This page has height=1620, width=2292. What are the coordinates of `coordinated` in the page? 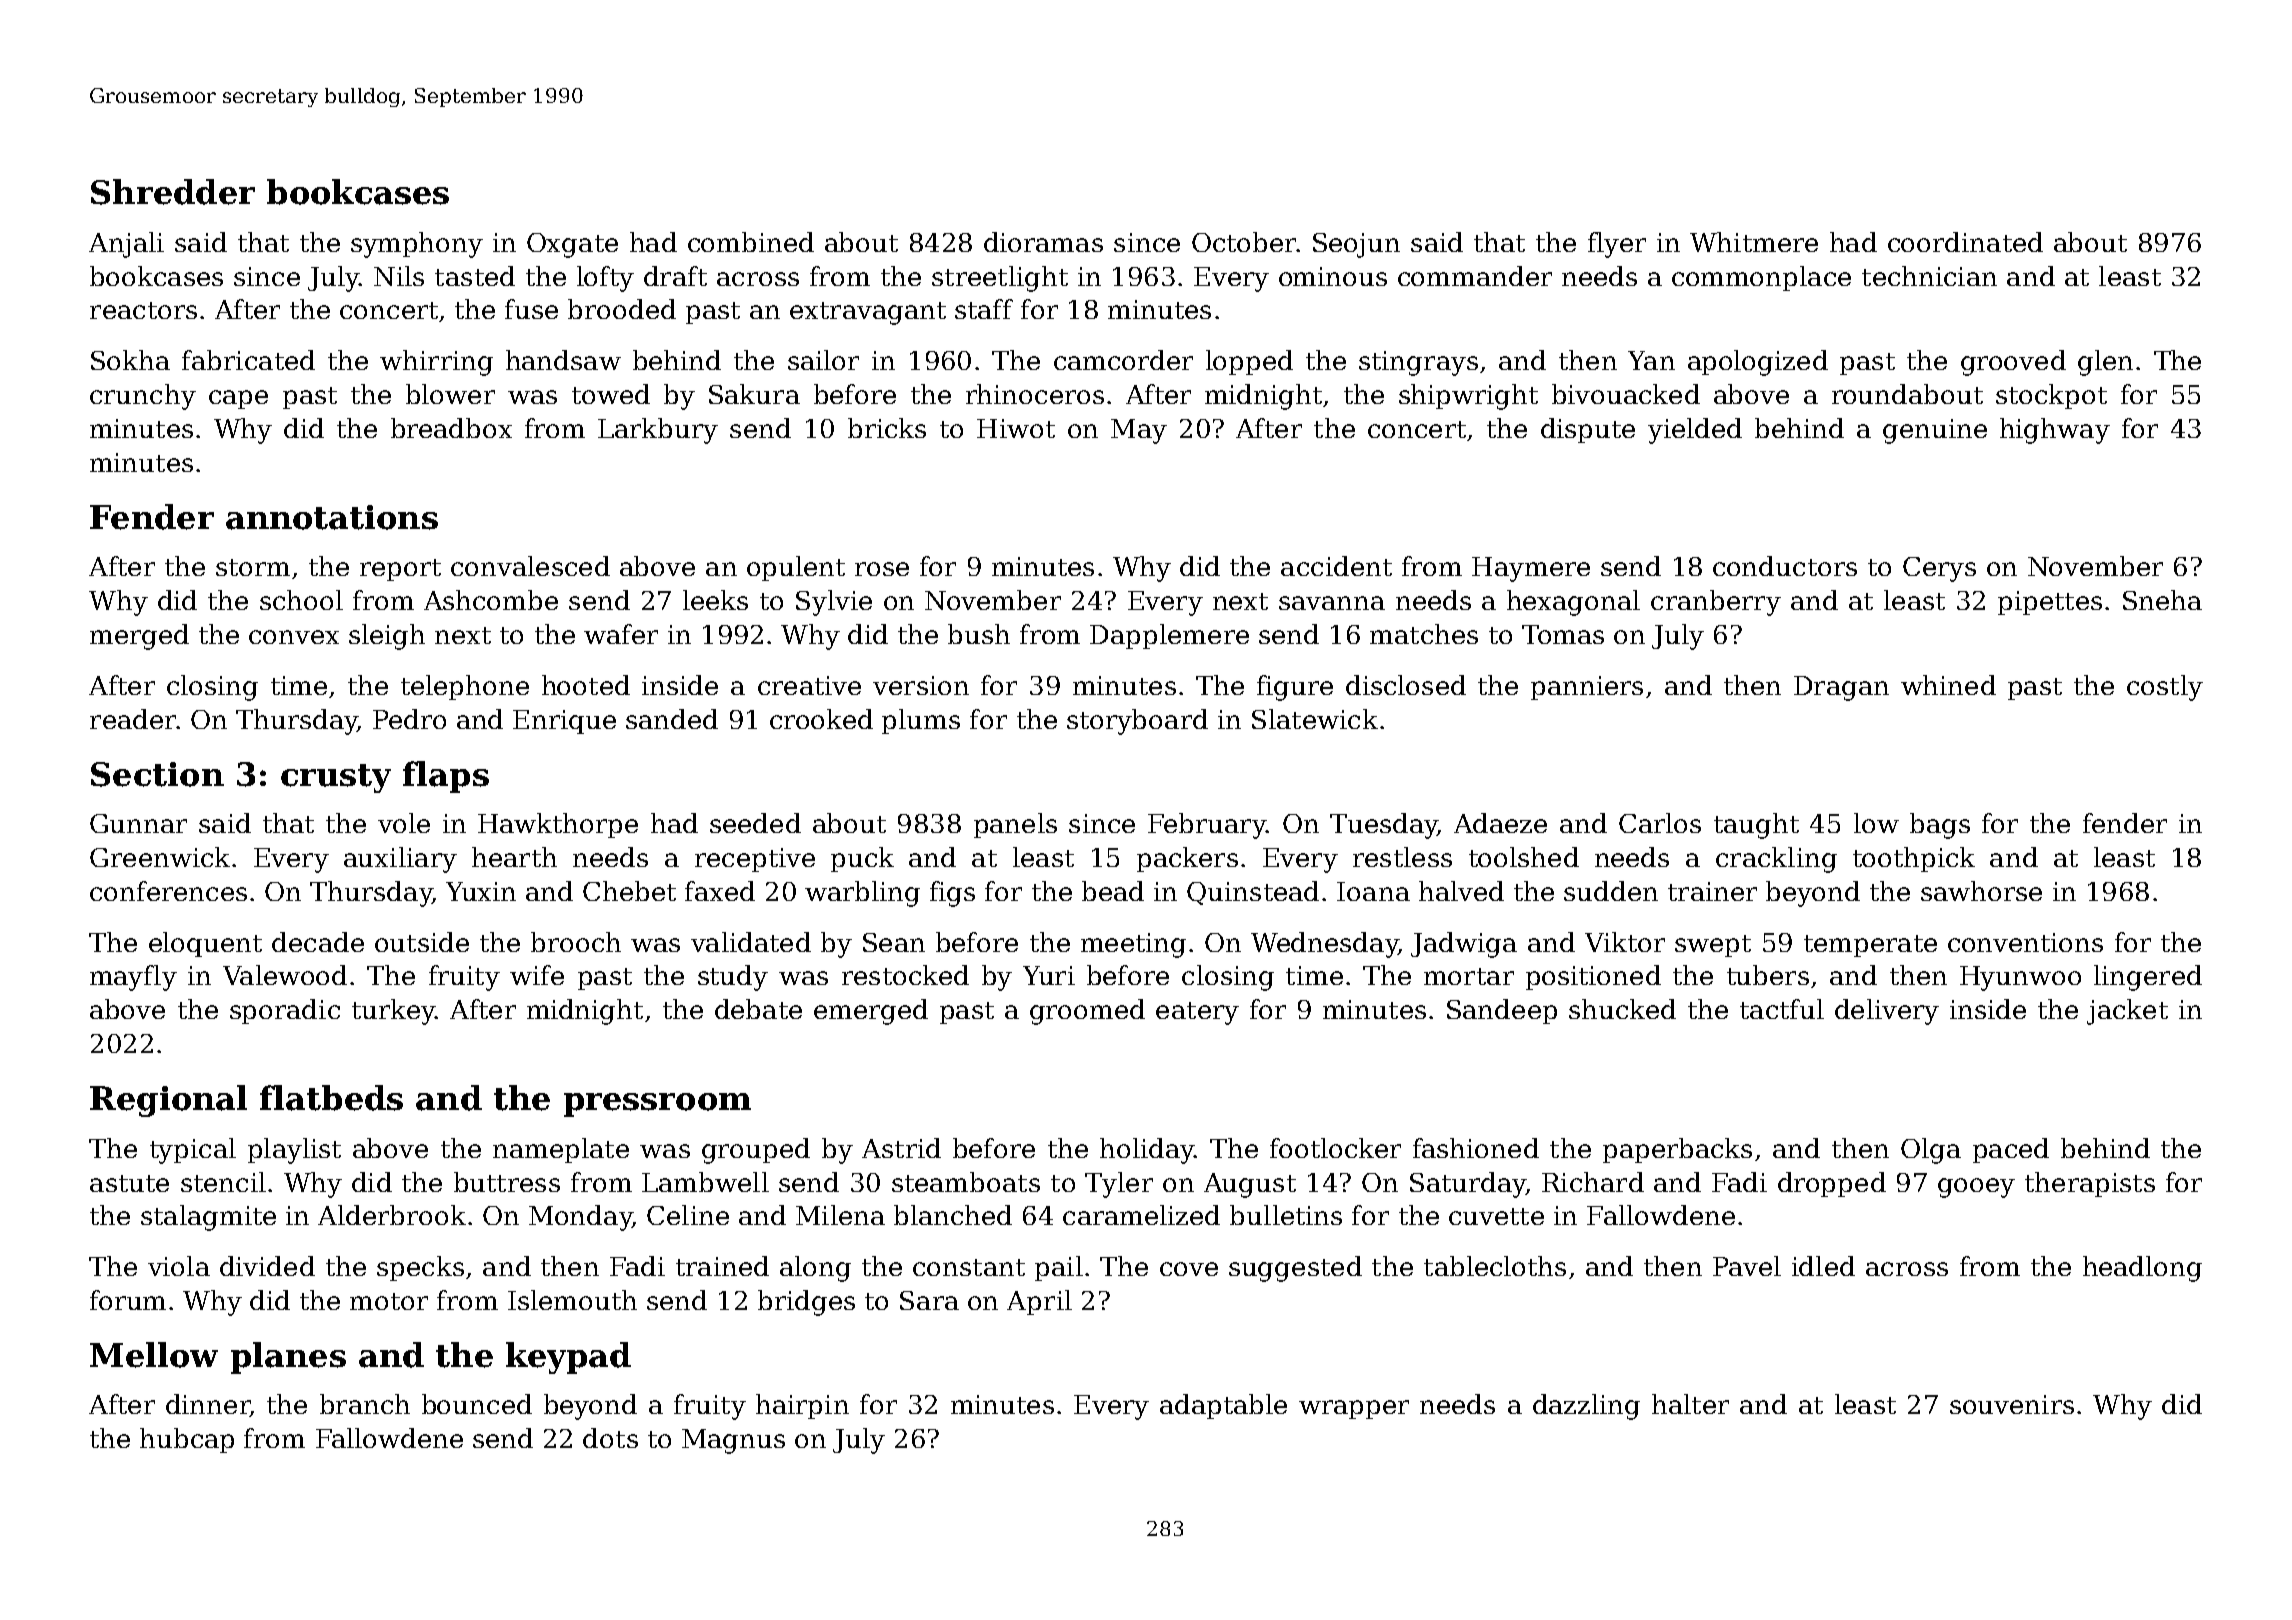 It's located at (1965, 242).
